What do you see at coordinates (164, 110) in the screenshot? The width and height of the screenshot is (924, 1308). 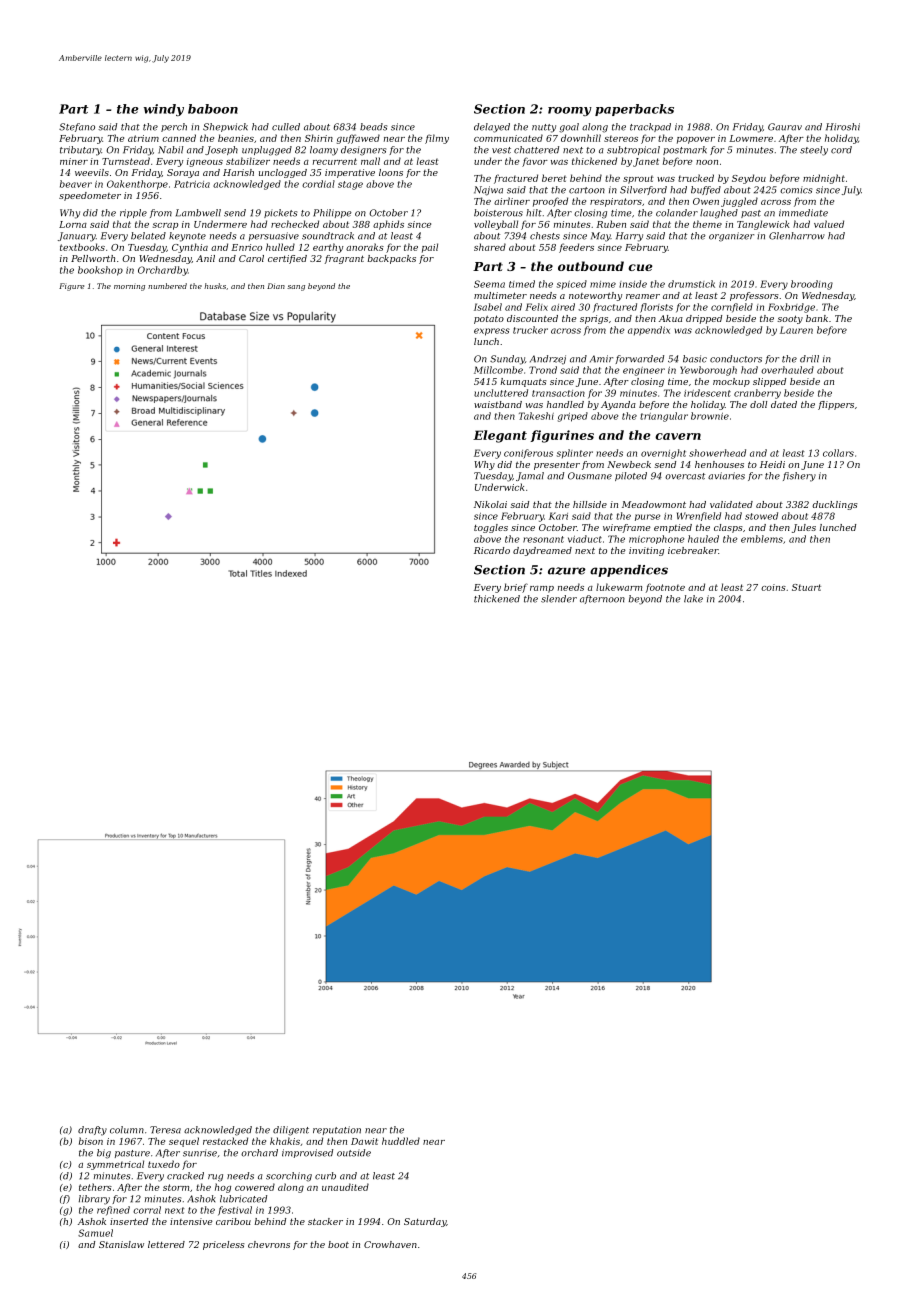 I see `windy` at bounding box center [164, 110].
